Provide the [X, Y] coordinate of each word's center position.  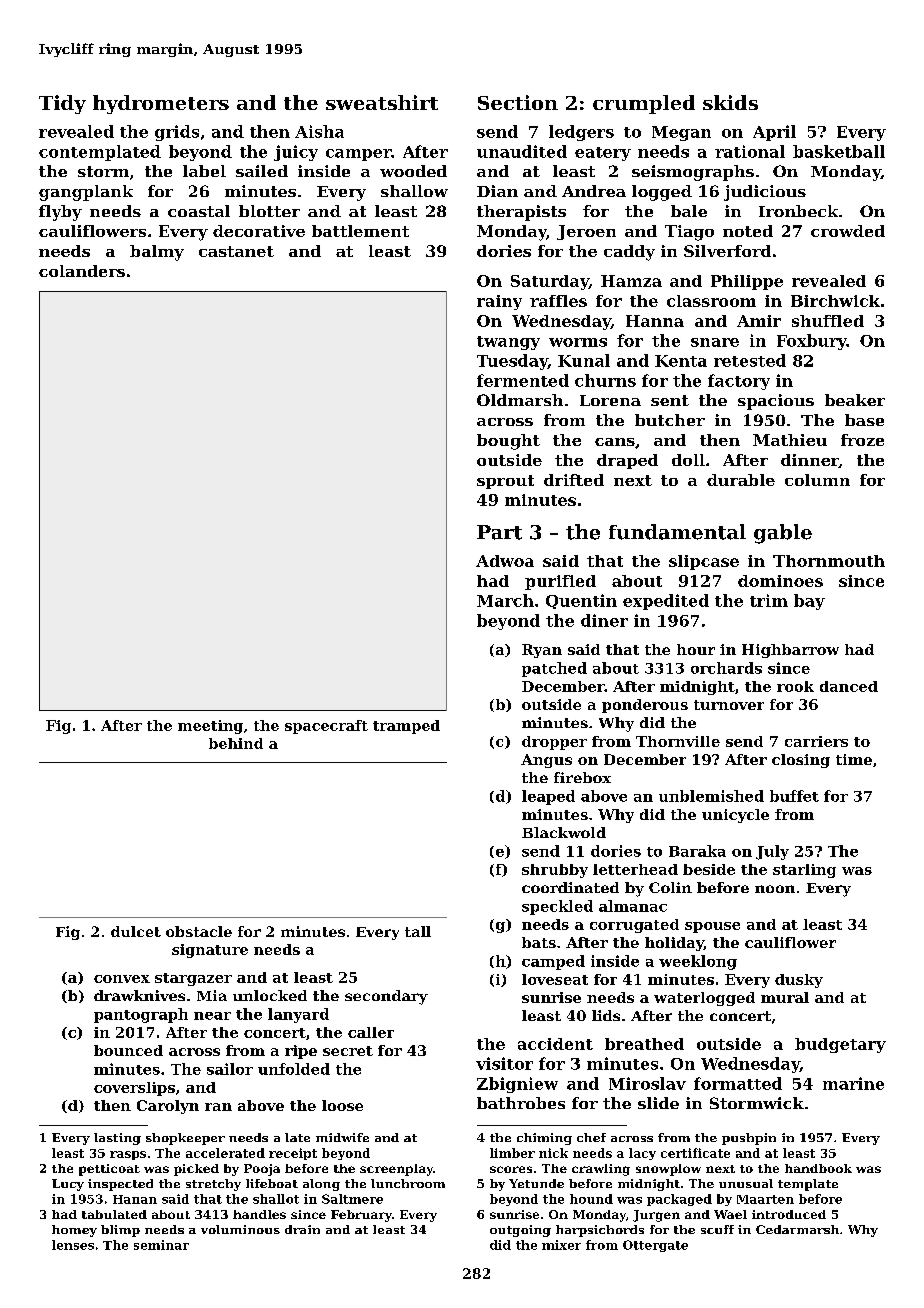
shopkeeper [185, 1139]
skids [730, 102]
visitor [504, 1063]
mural [785, 997]
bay [809, 602]
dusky [799, 981]
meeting [210, 727]
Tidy [62, 104]
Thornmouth [829, 561]
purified [560, 582]
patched [554, 669]
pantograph [141, 1015]
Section [518, 102]
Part [499, 532]
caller [371, 1032]
